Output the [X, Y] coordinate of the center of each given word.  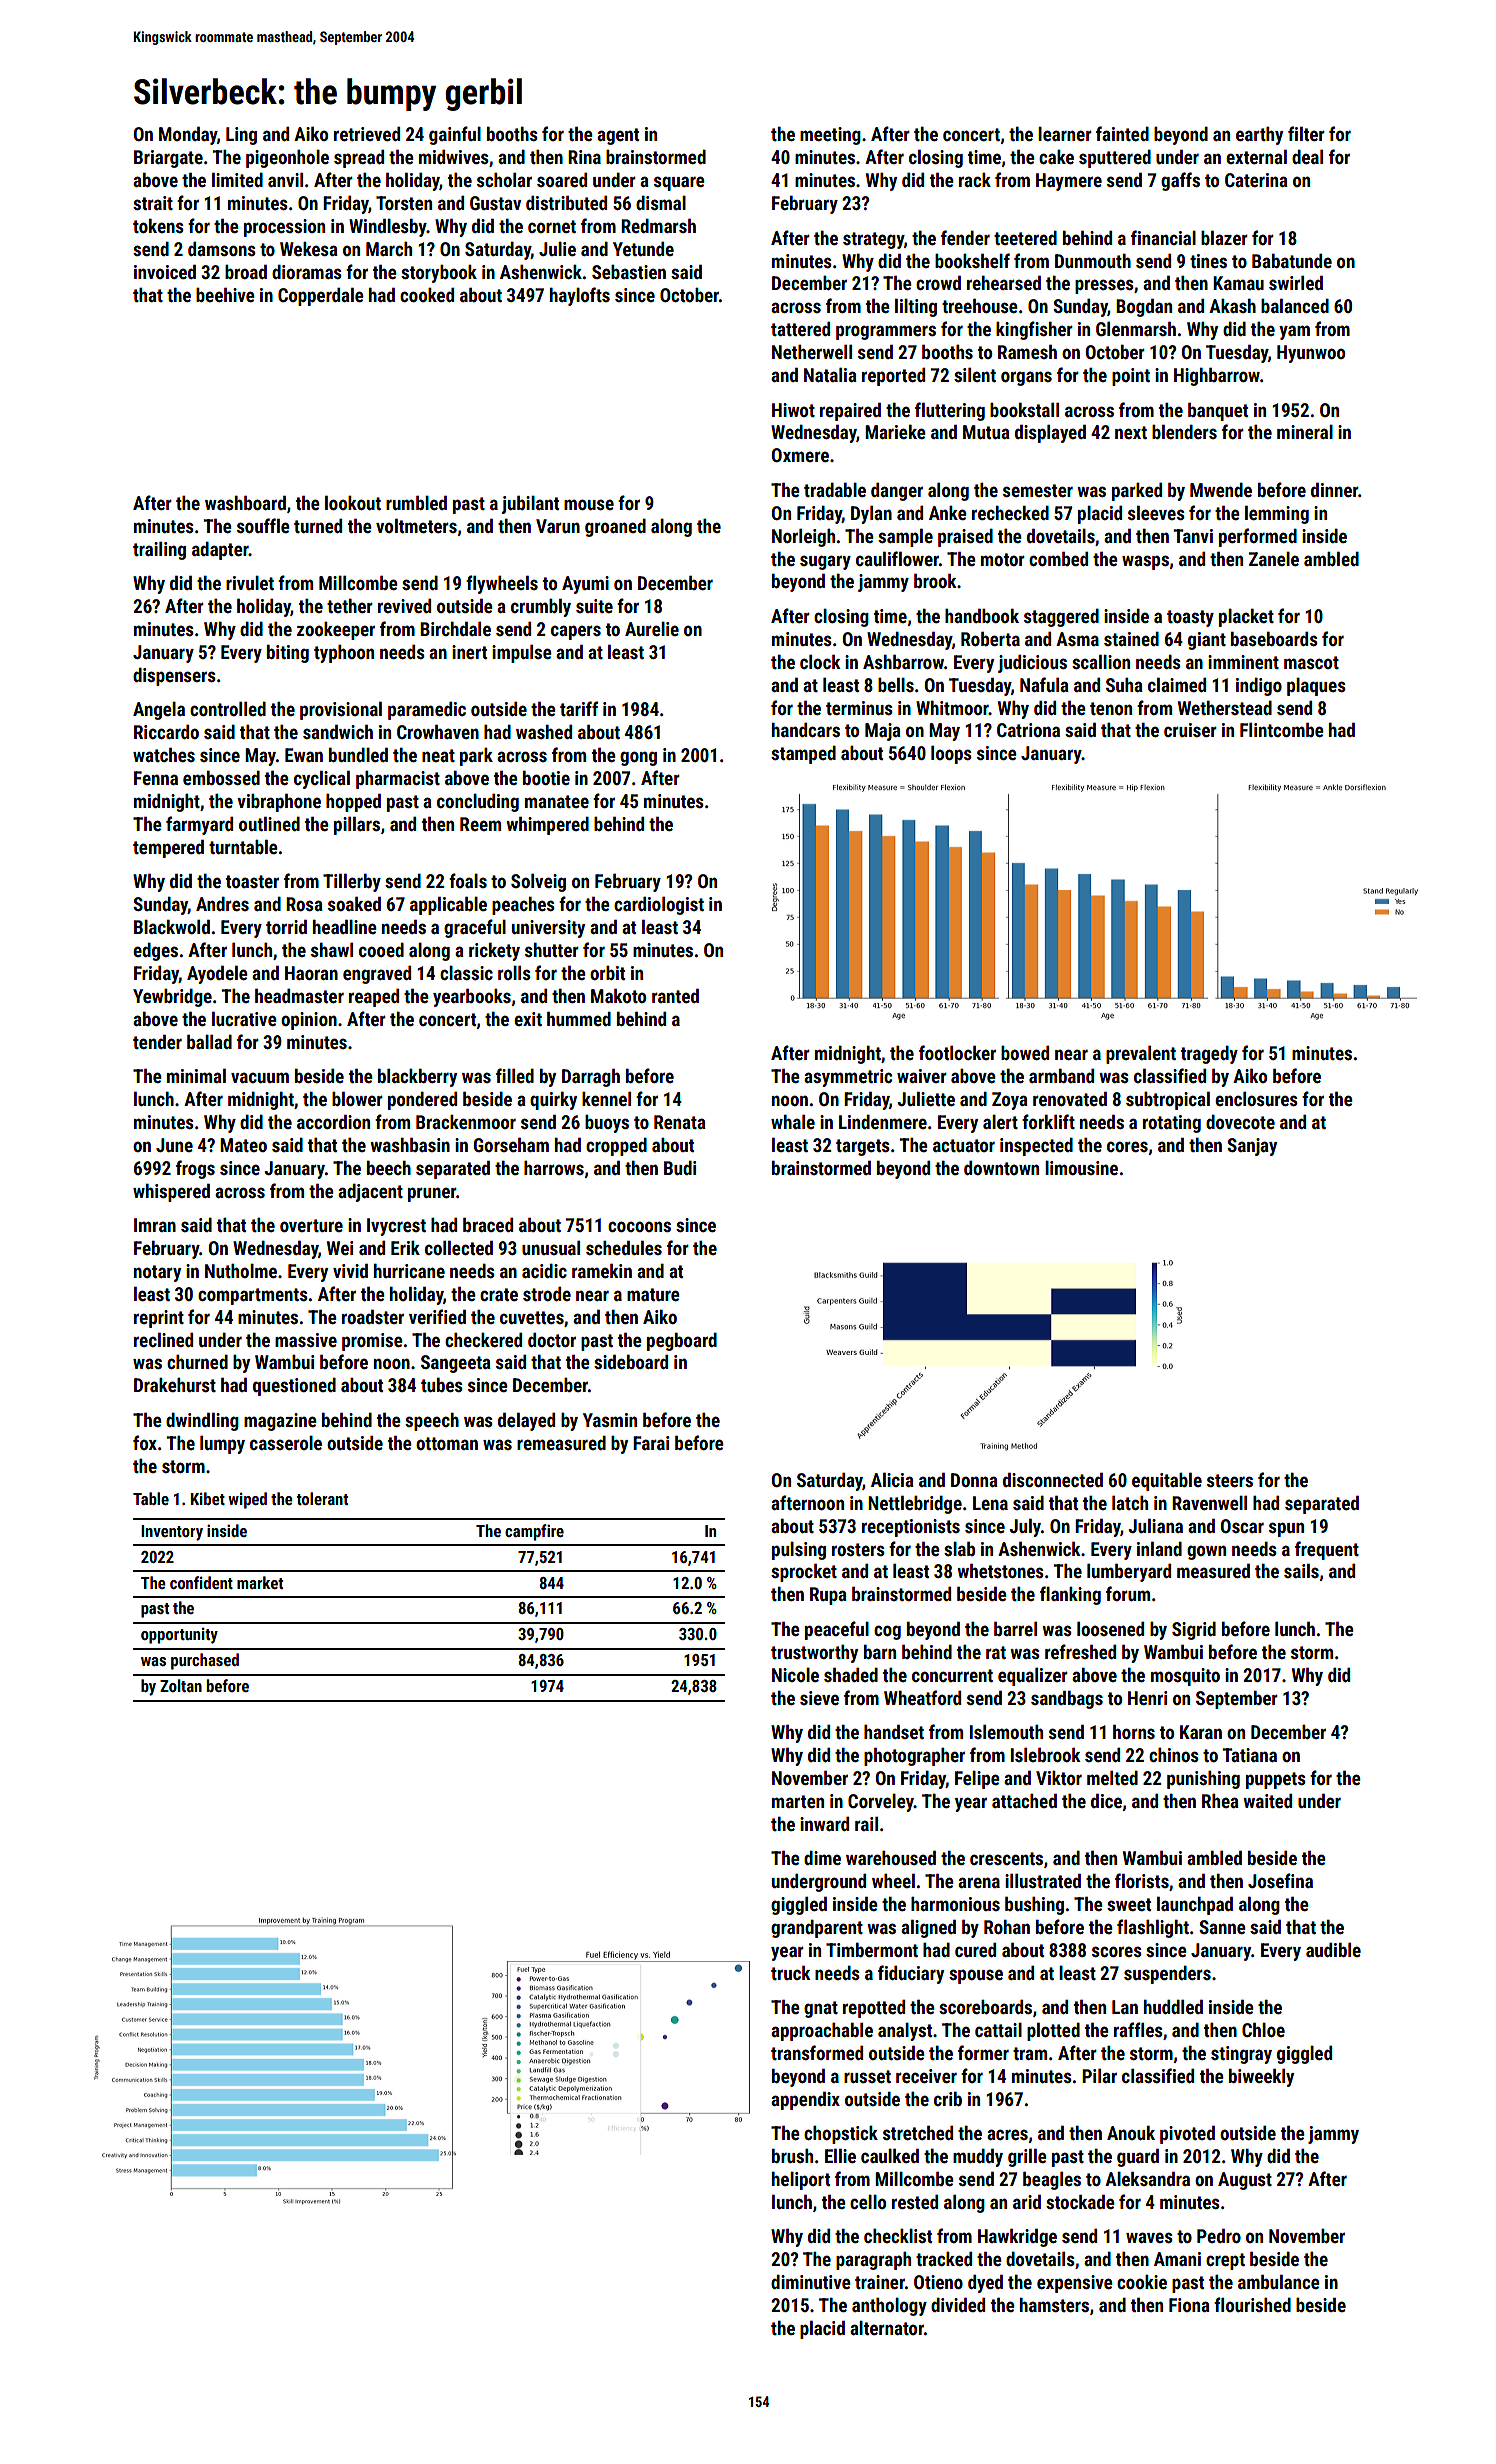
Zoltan [181, 1685]
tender [157, 1042]
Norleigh [803, 538]
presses [1104, 286]
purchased [205, 1661]
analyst [905, 2032]
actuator [964, 1145]
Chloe [1263, 2030]
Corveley [881, 1803]
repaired [850, 412]
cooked [427, 295]
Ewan [304, 755]
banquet [1218, 412]
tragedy [1209, 1055]
